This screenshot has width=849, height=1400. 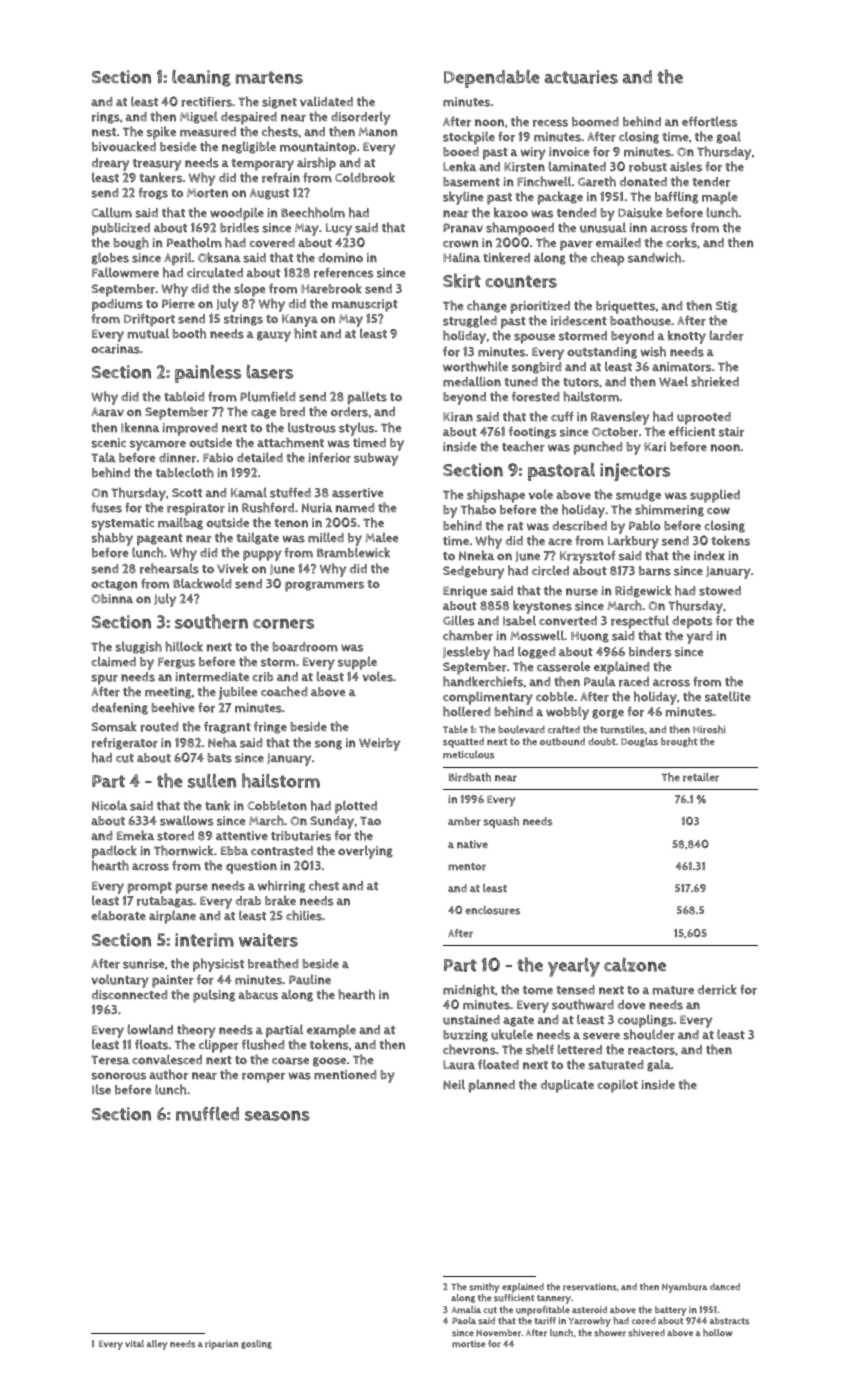 I want to click on vital, so click(x=134, y=1343).
